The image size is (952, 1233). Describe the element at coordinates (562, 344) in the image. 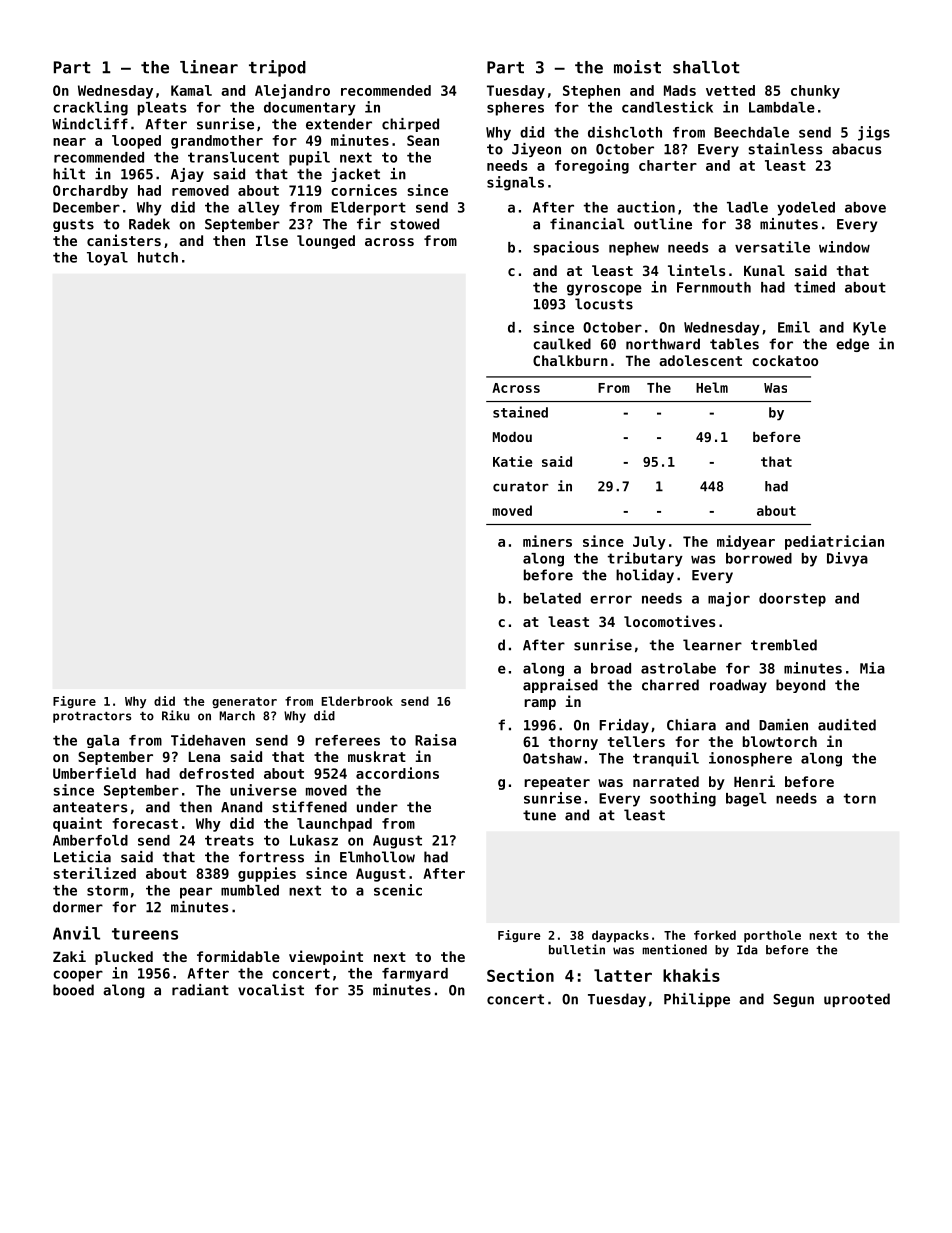

I see `caulked` at that location.
